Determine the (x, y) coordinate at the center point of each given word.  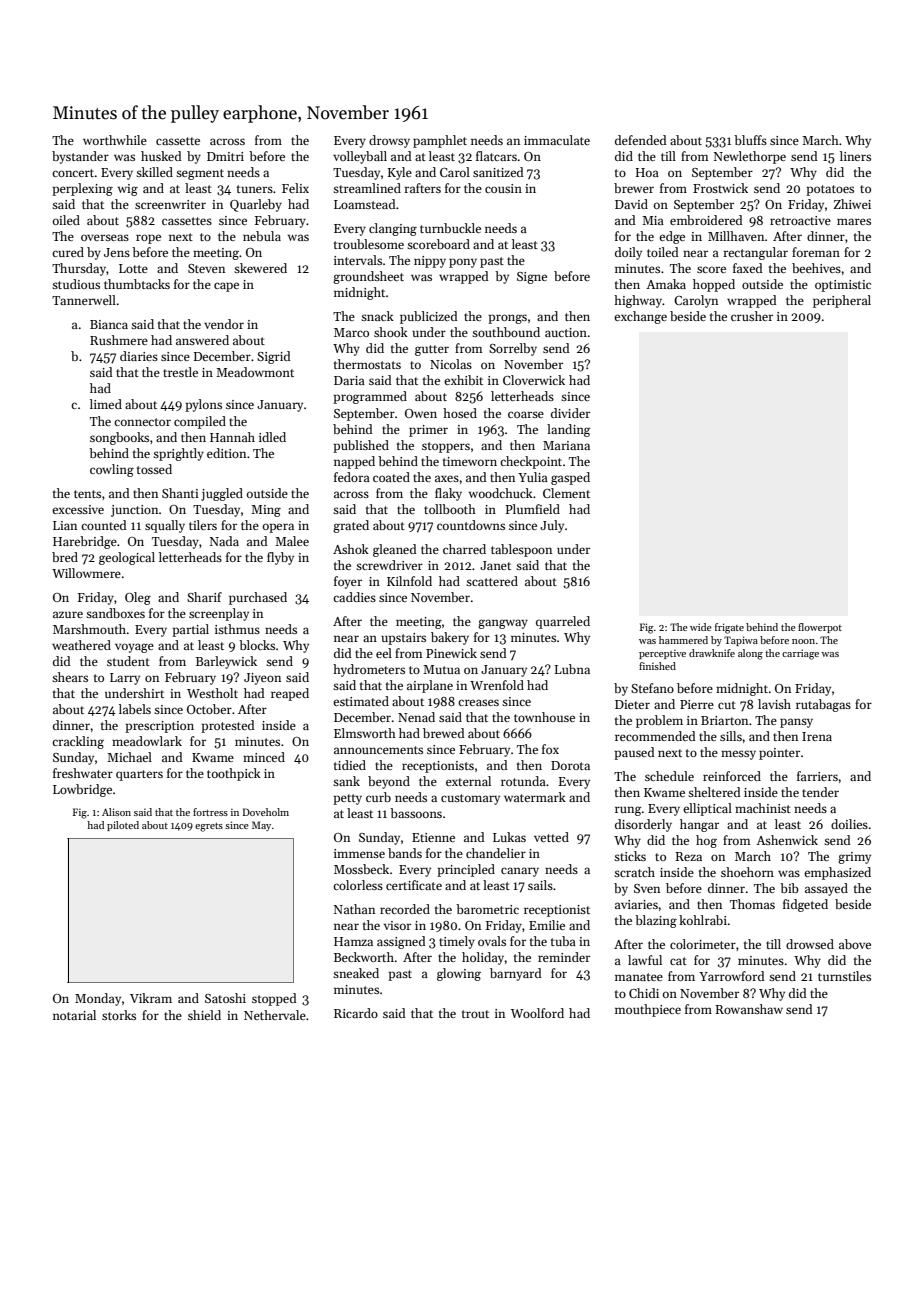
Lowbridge (82, 790)
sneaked (356, 973)
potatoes (830, 190)
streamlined (367, 188)
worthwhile (115, 140)
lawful (645, 960)
